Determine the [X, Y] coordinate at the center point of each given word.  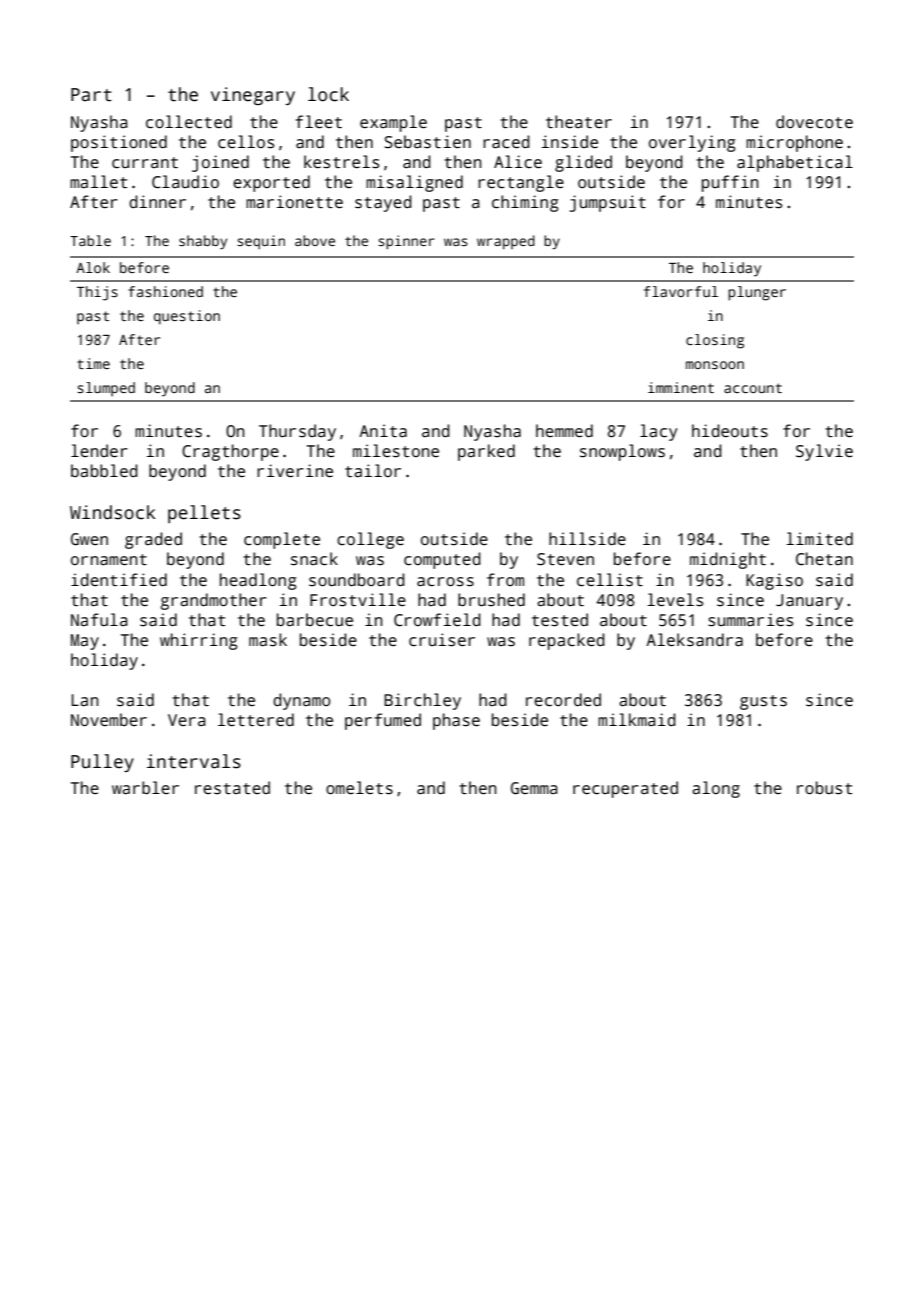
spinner [406, 242]
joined [220, 163]
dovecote [814, 122]
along [716, 789]
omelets [359, 788]
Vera [187, 720]
